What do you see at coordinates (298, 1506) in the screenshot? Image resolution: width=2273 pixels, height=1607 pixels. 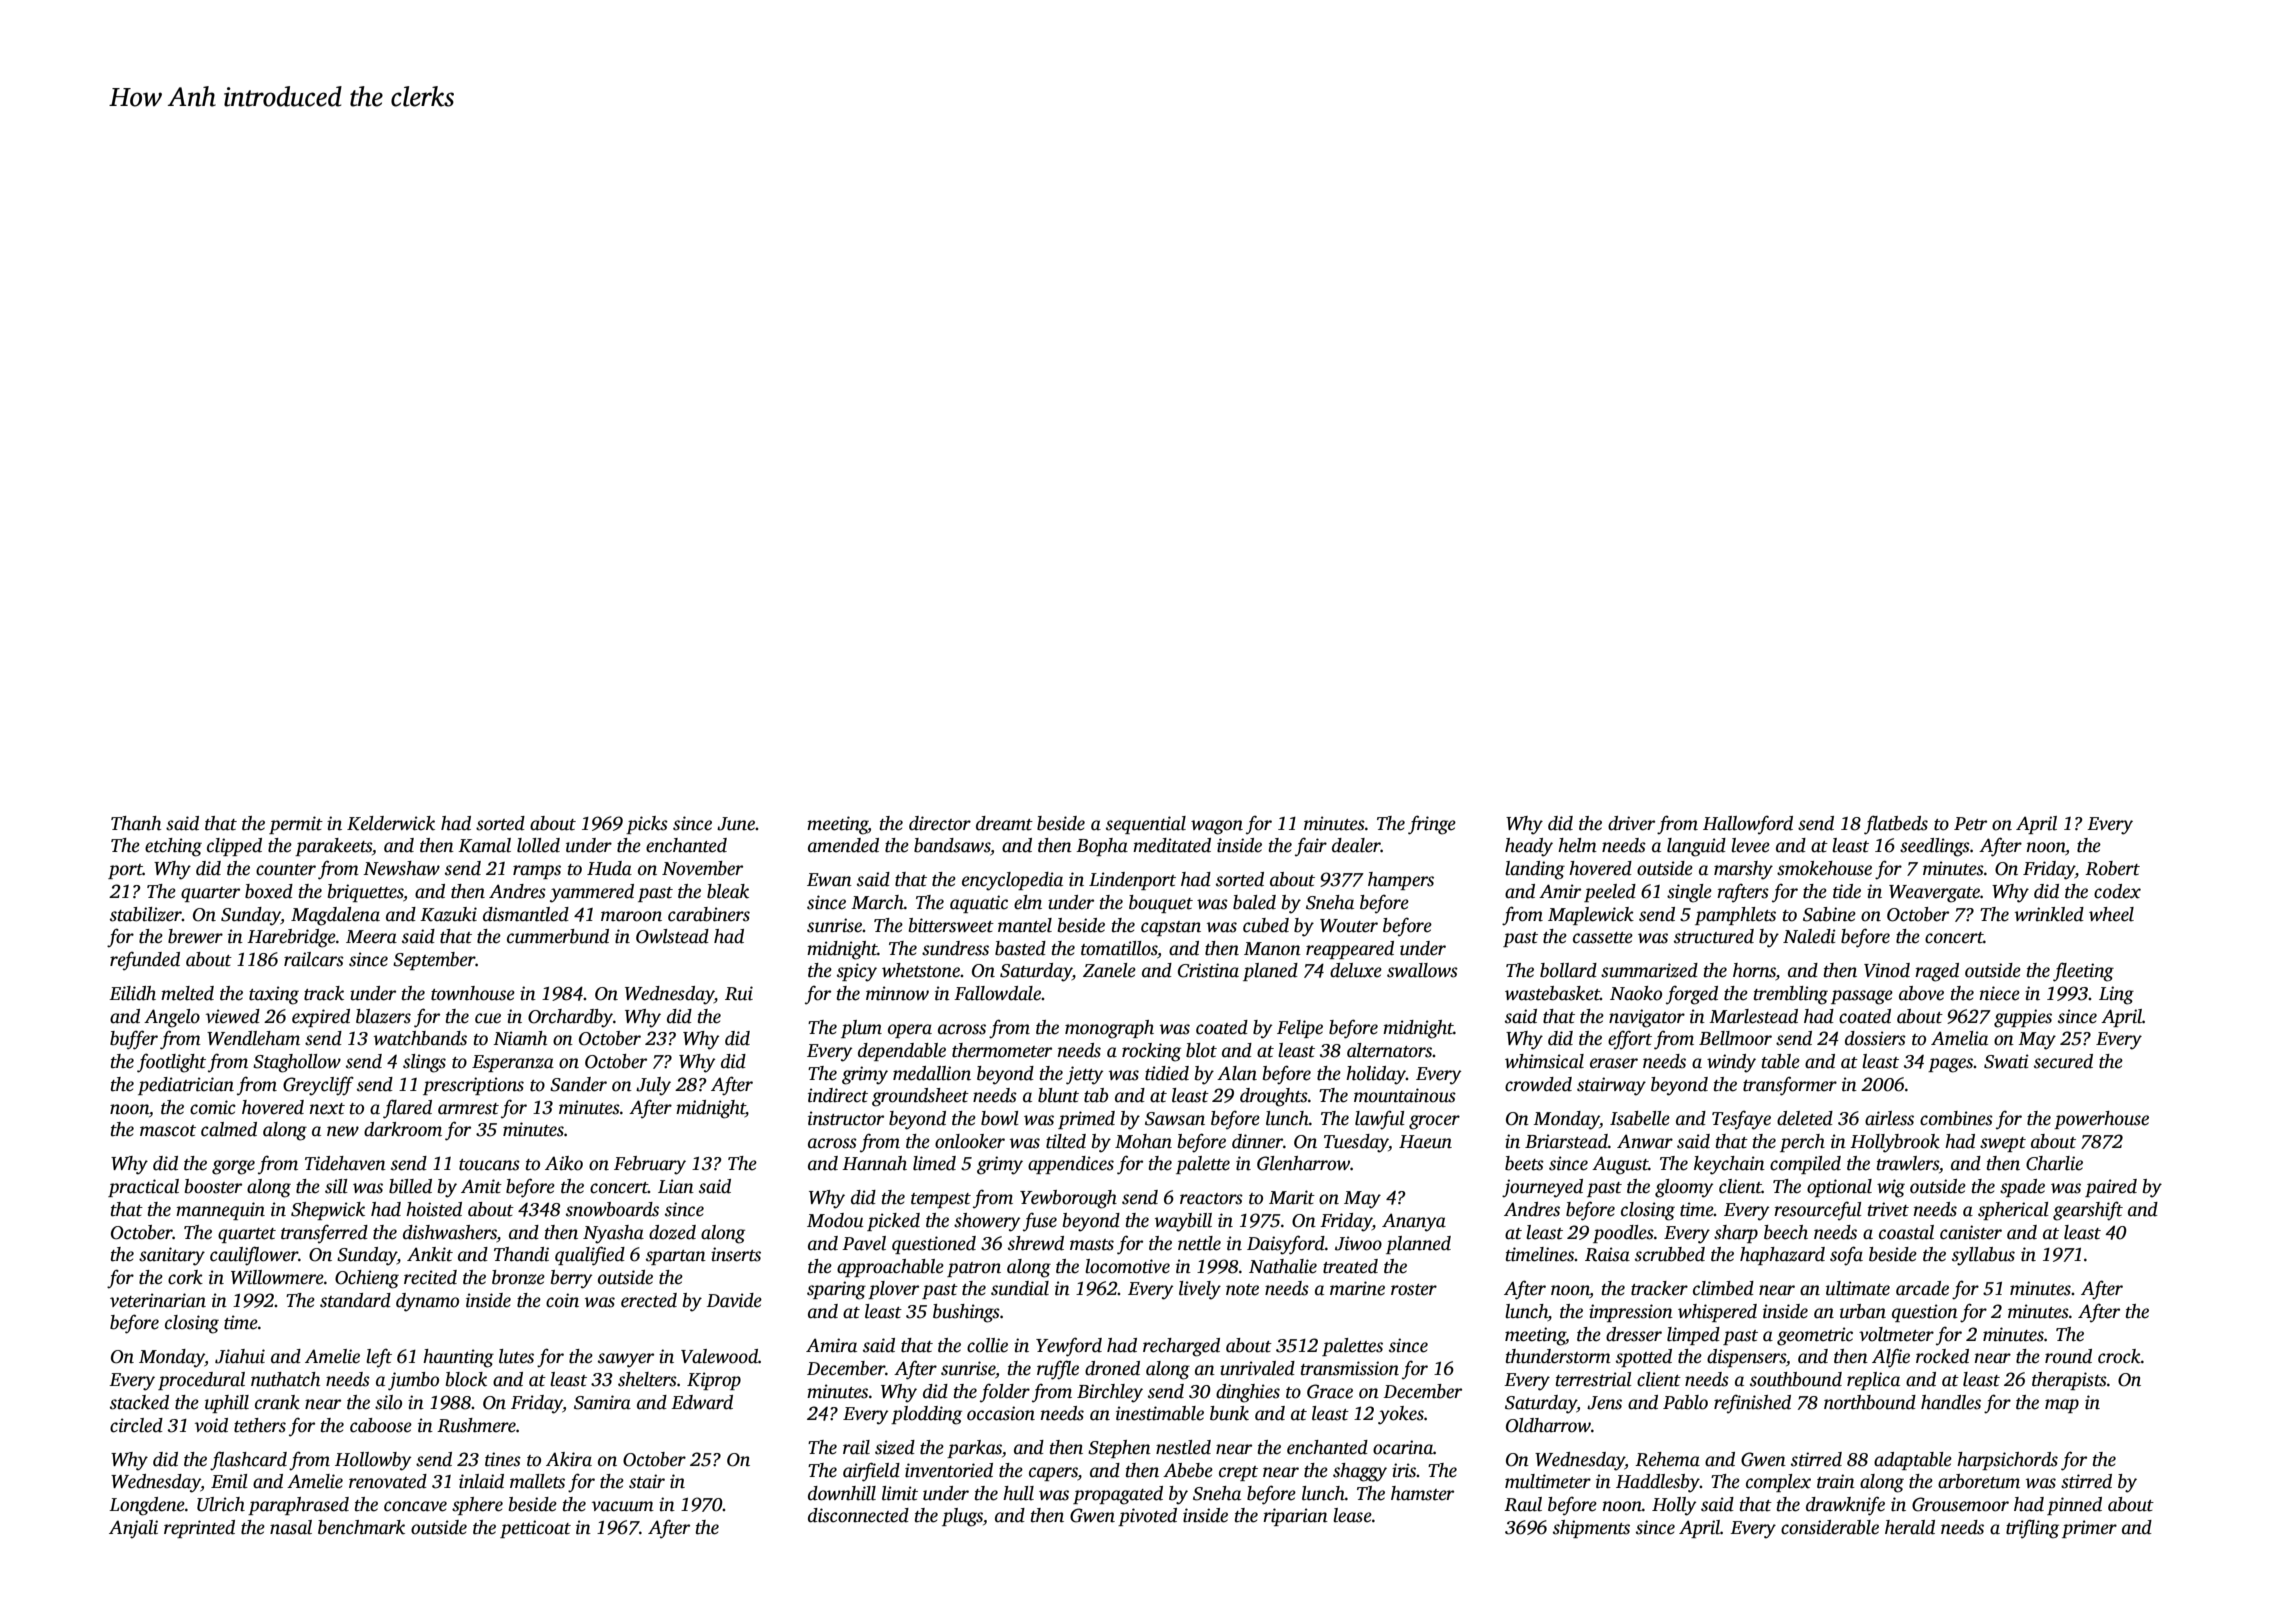 I see `paraphrased` at bounding box center [298, 1506].
